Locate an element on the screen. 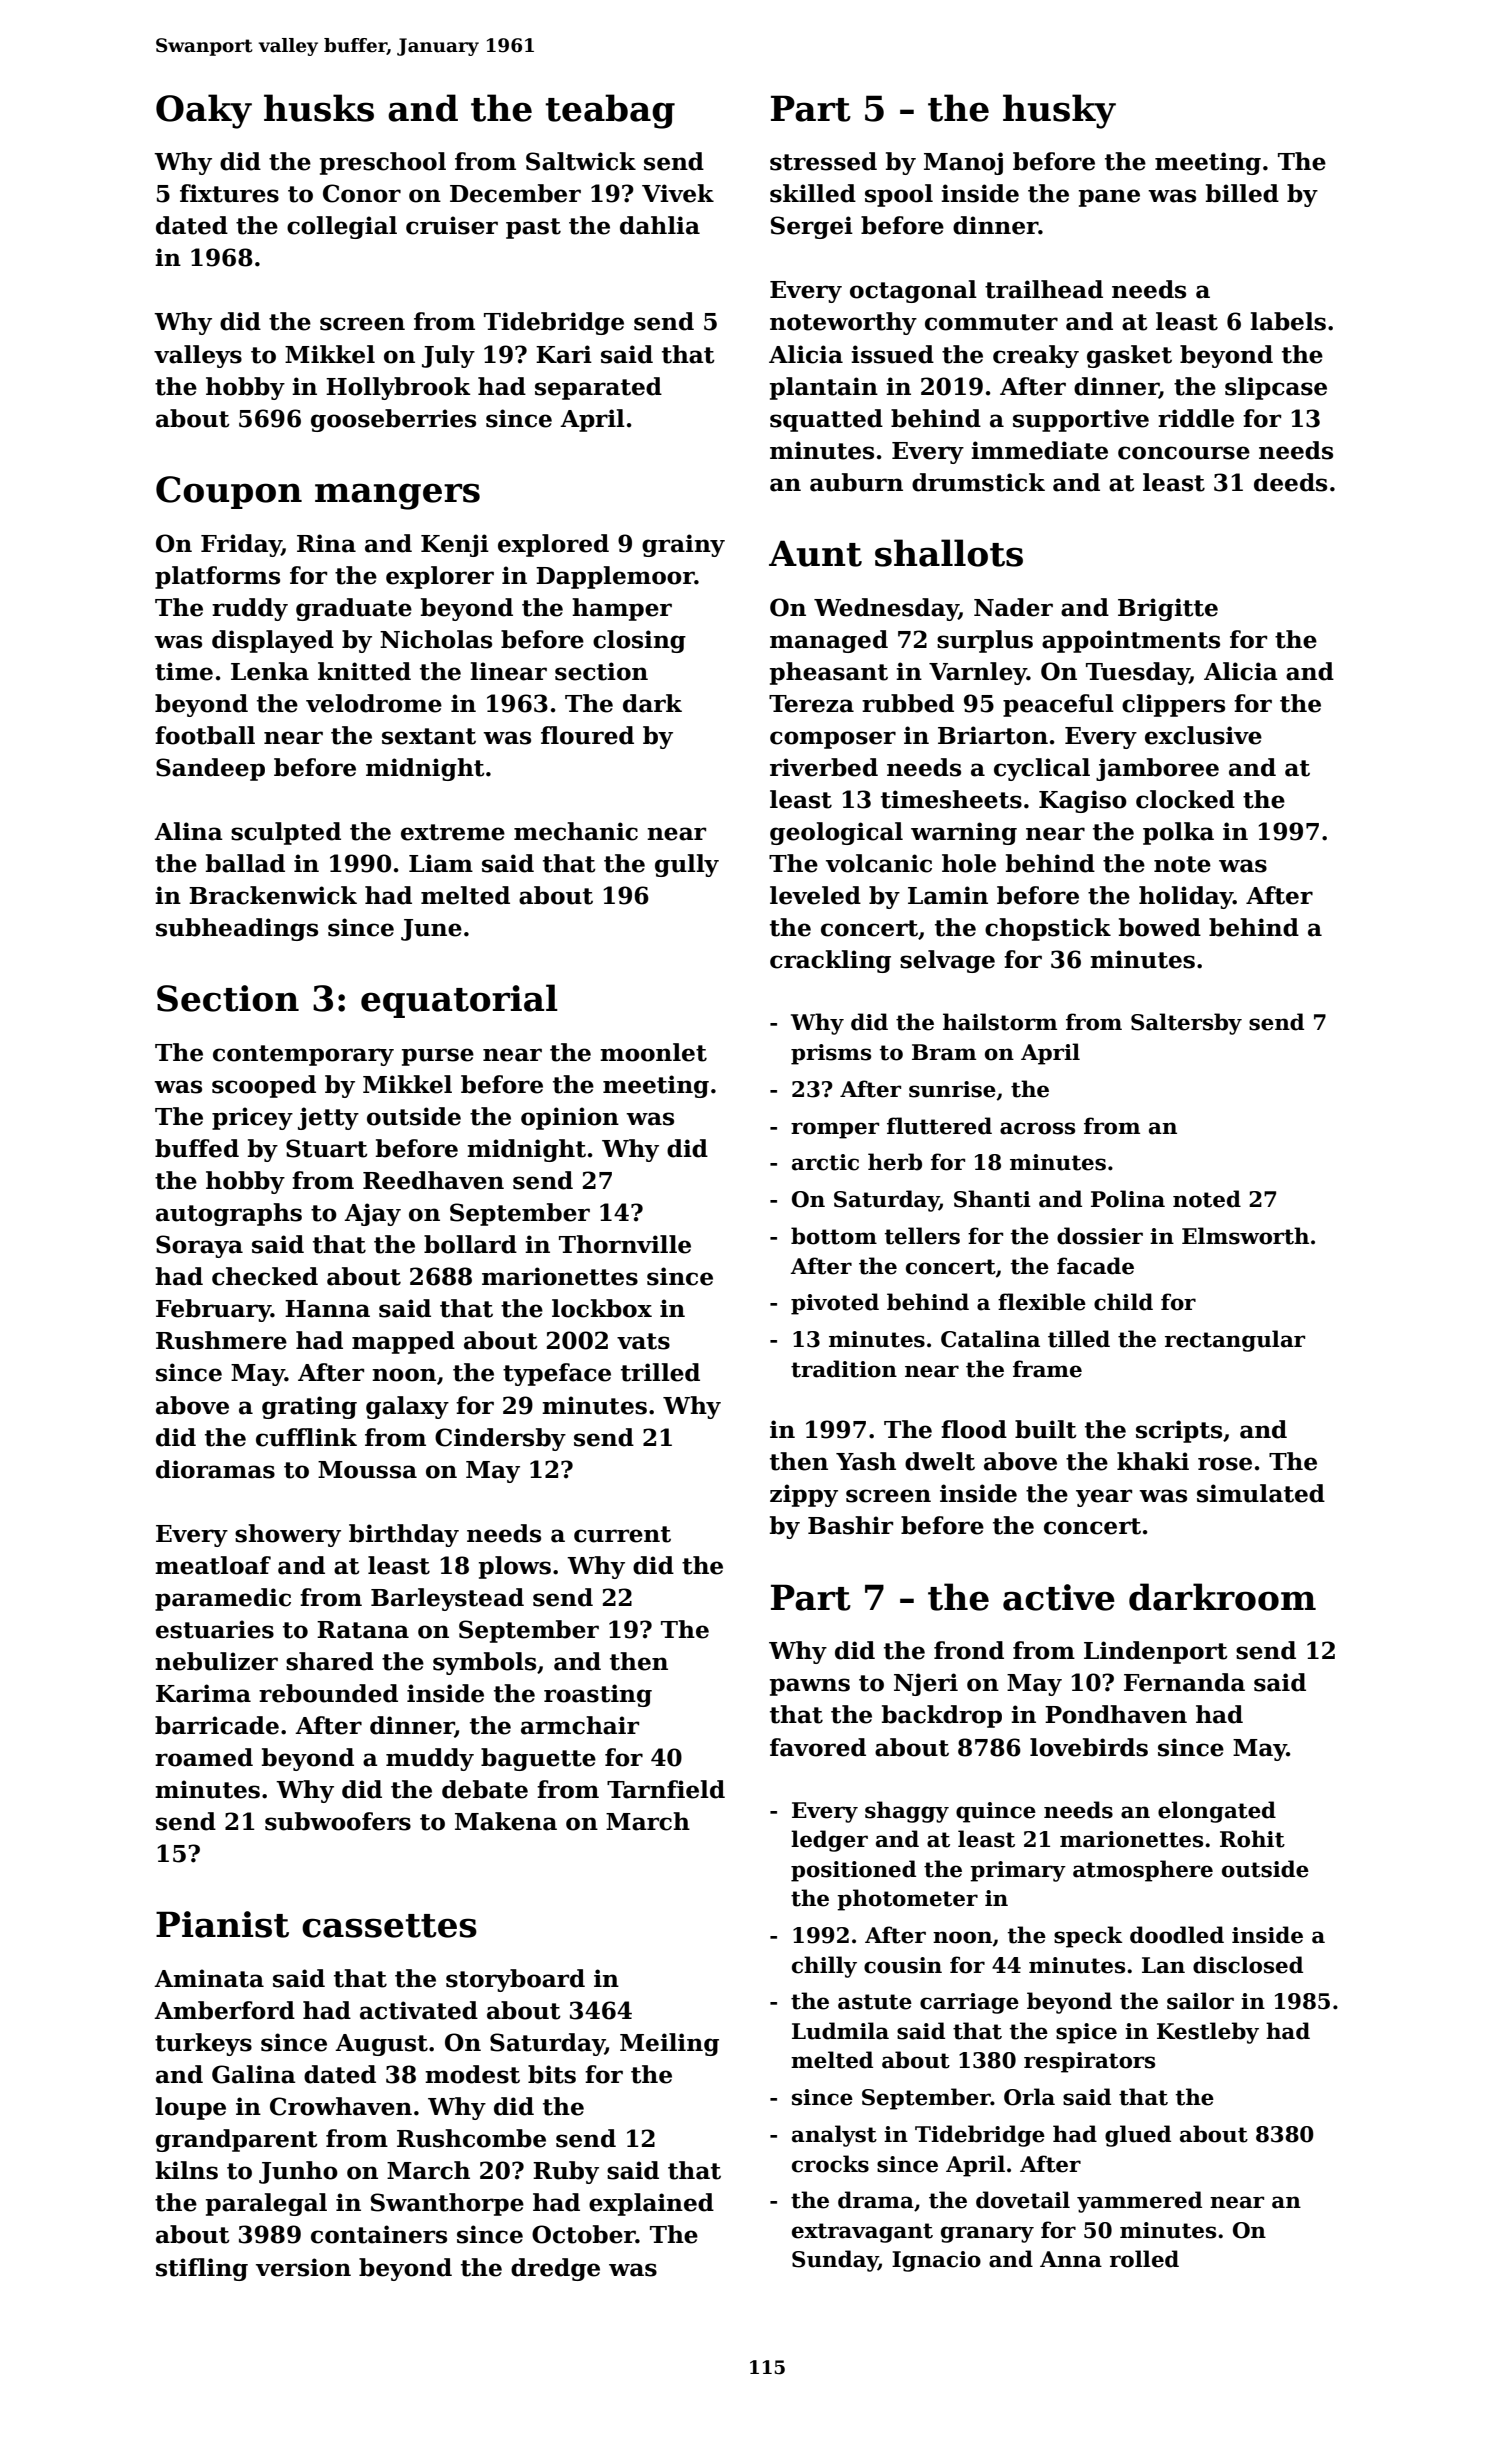 The width and height of the screenshot is (1496, 2464). teabag is located at coordinates (610, 111).
